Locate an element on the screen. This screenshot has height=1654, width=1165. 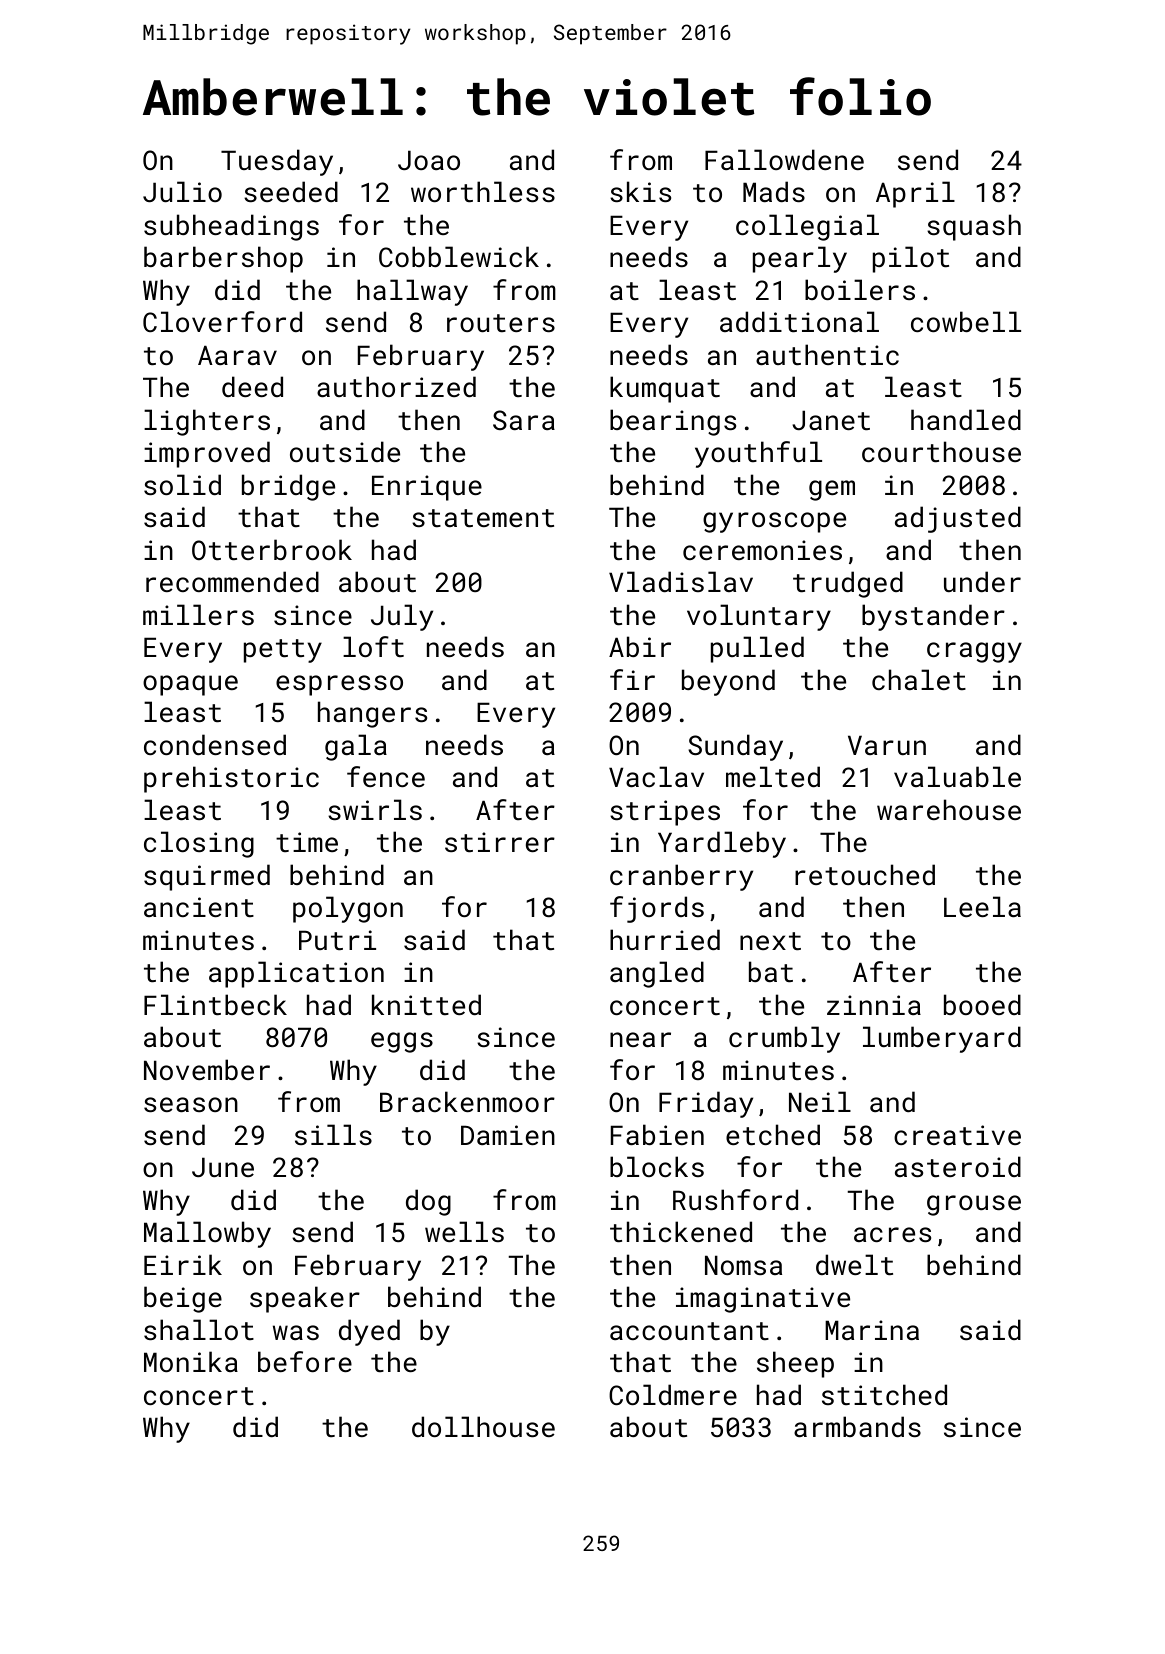
squash is located at coordinates (974, 227).
